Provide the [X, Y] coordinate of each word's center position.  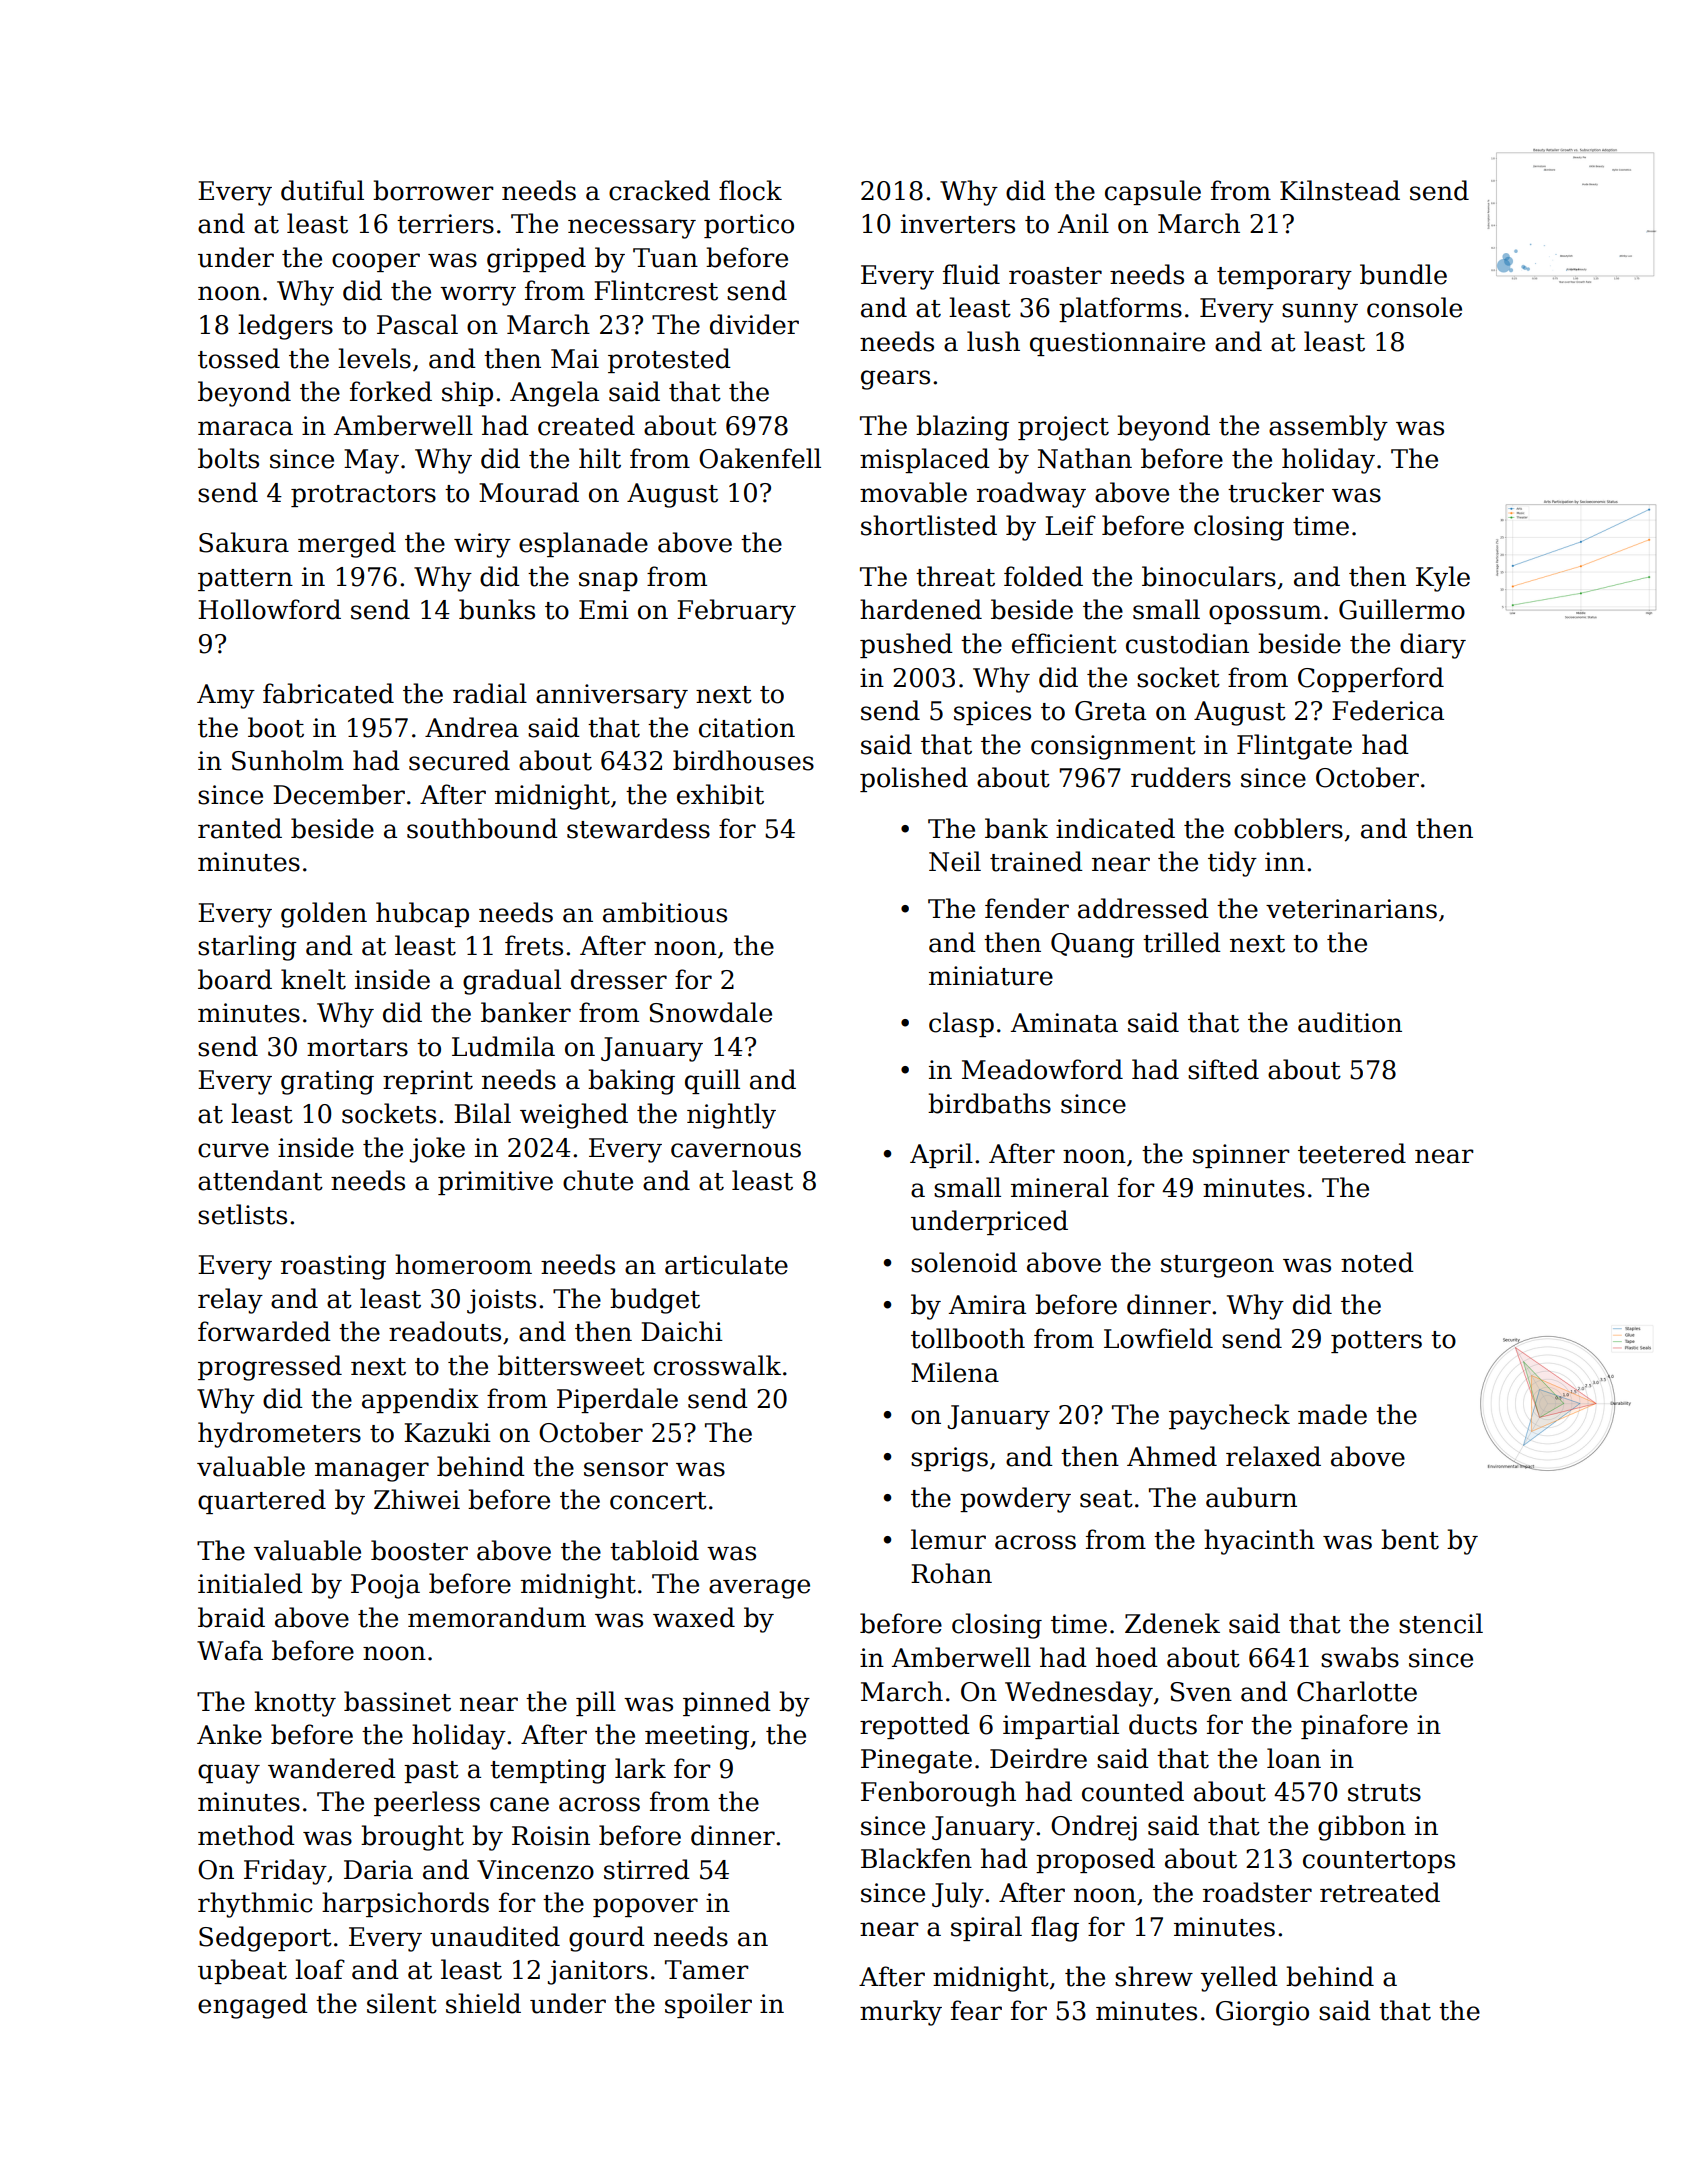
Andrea [472, 727]
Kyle [1443, 579]
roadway [1031, 495]
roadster [1257, 1892]
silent [402, 2003]
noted [1377, 1262]
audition [1350, 1022]
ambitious [665, 912]
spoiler [708, 2005]
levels [374, 358]
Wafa [230, 1650]
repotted [915, 1726]
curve [233, 1150]
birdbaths [989, 1103]
